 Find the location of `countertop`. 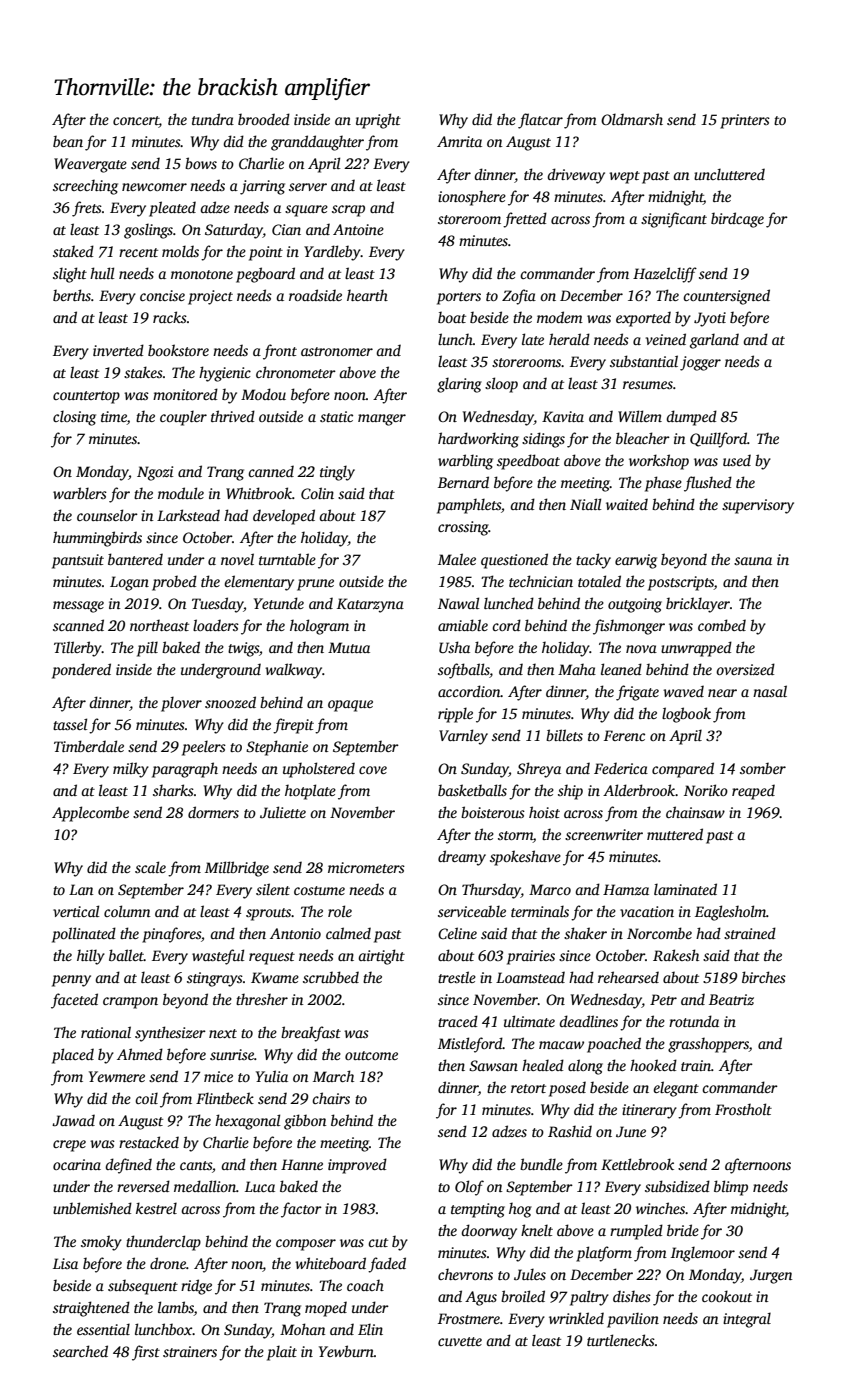

countertop is located at coordinates (86, 397).
